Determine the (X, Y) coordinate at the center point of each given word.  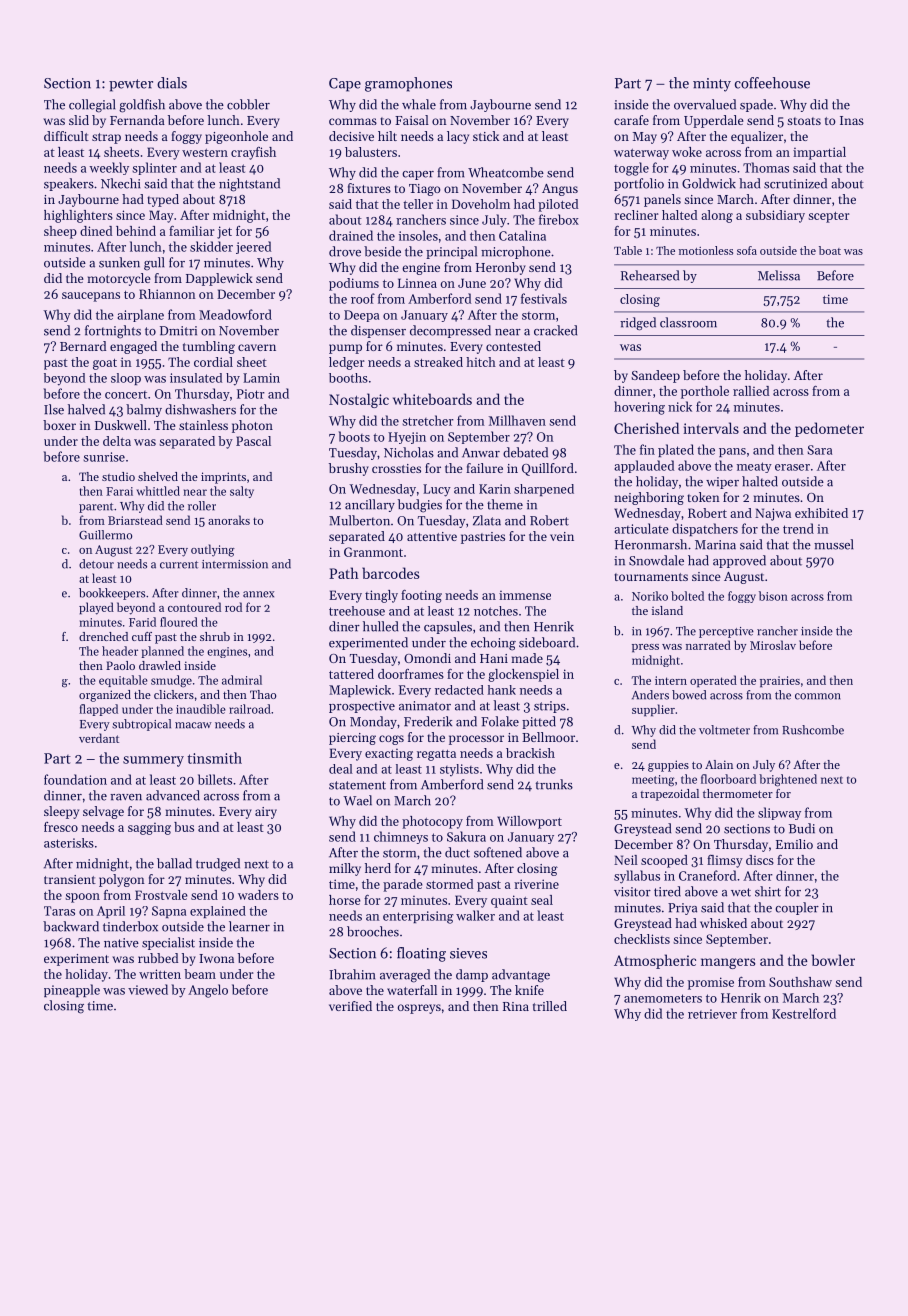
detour (96, 564)
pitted (539, 722)
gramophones (408, 84)
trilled (550, 1006)
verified (350, 1006)
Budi (802, 828)
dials (172, 83)
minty (712, 85)
